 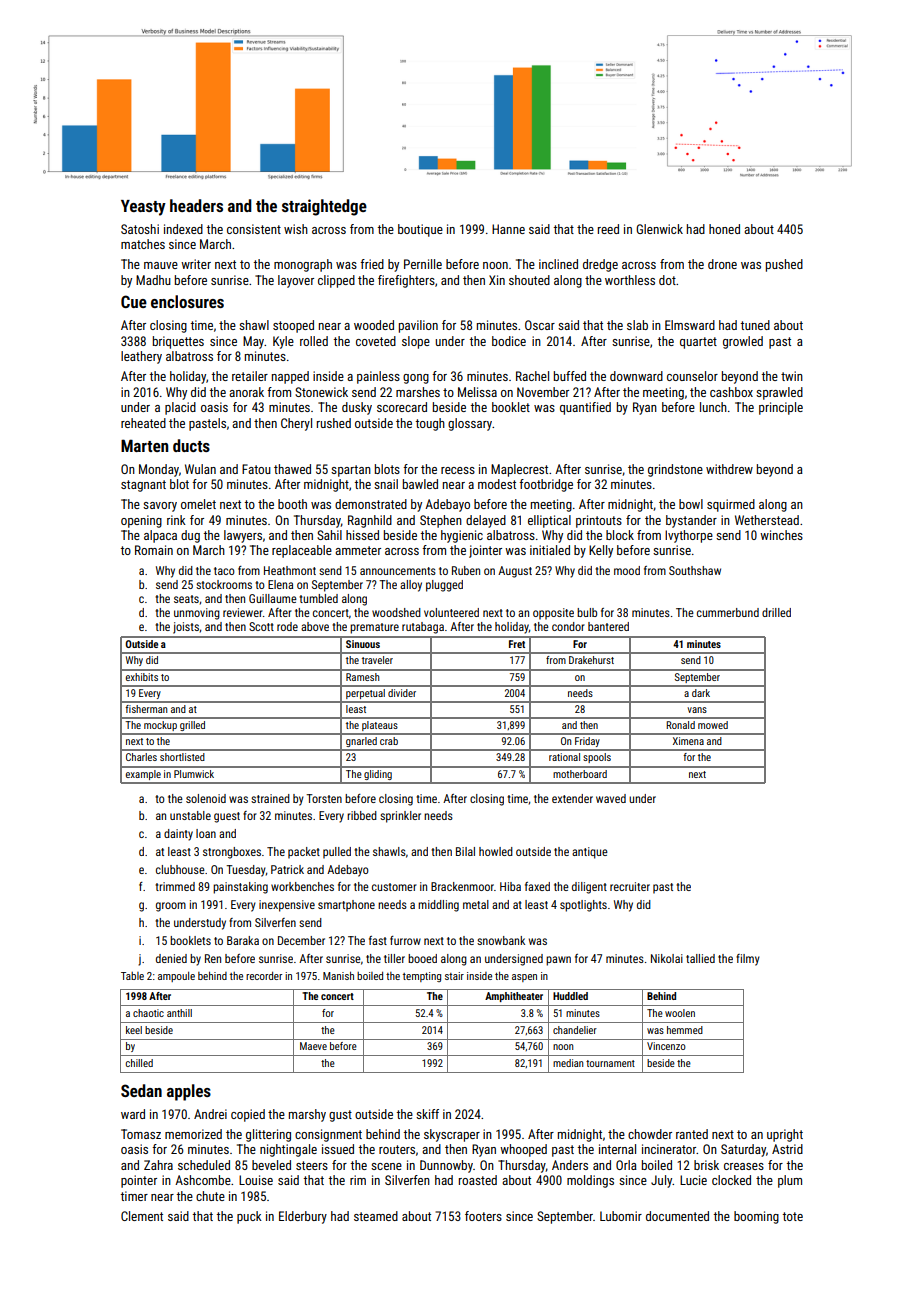 I want to click on growled, so click(x=743, y=342).
